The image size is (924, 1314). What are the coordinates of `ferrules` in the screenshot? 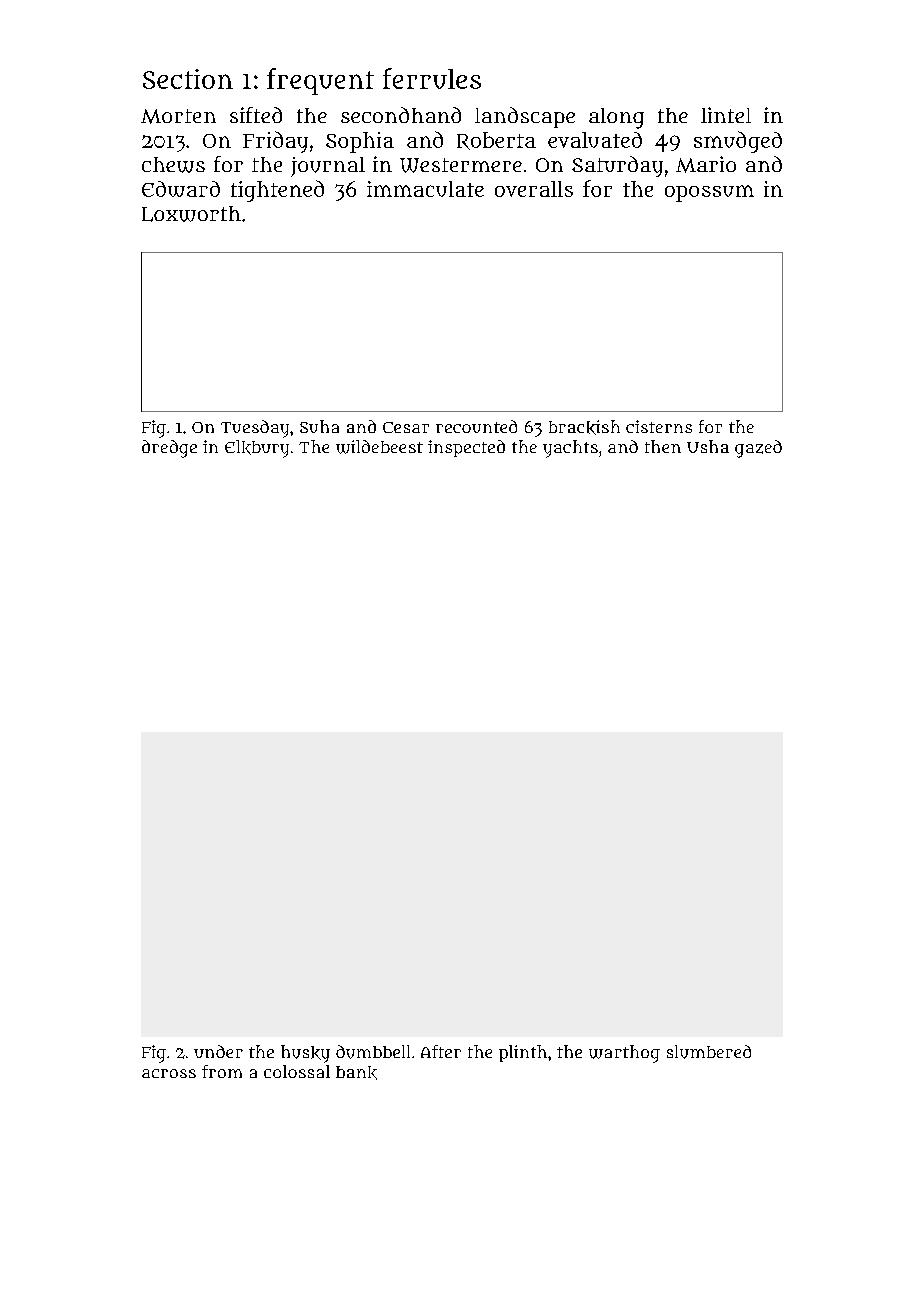 It's located at (432, 78).
